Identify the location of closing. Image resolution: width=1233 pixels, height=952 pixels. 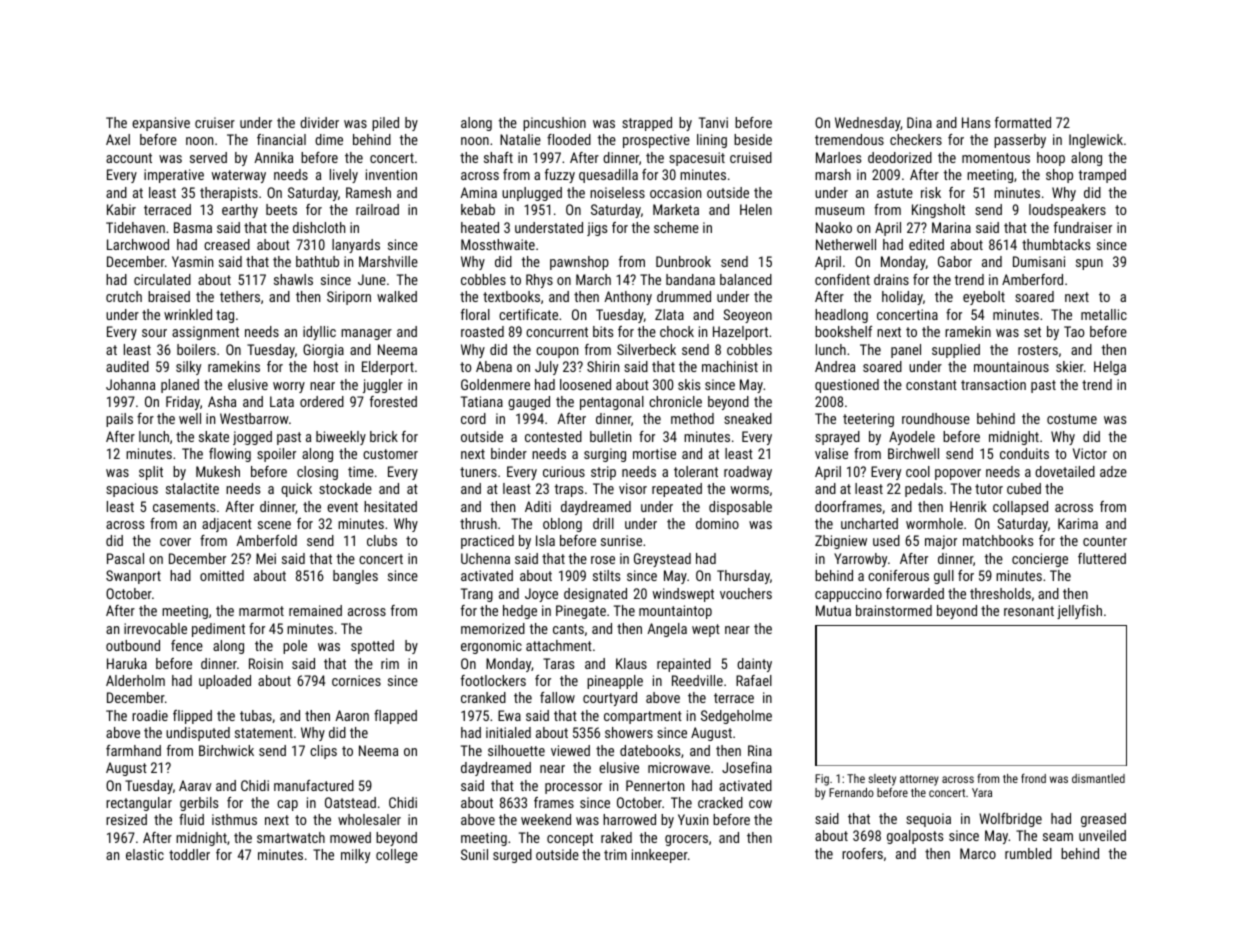
(317, 473).
